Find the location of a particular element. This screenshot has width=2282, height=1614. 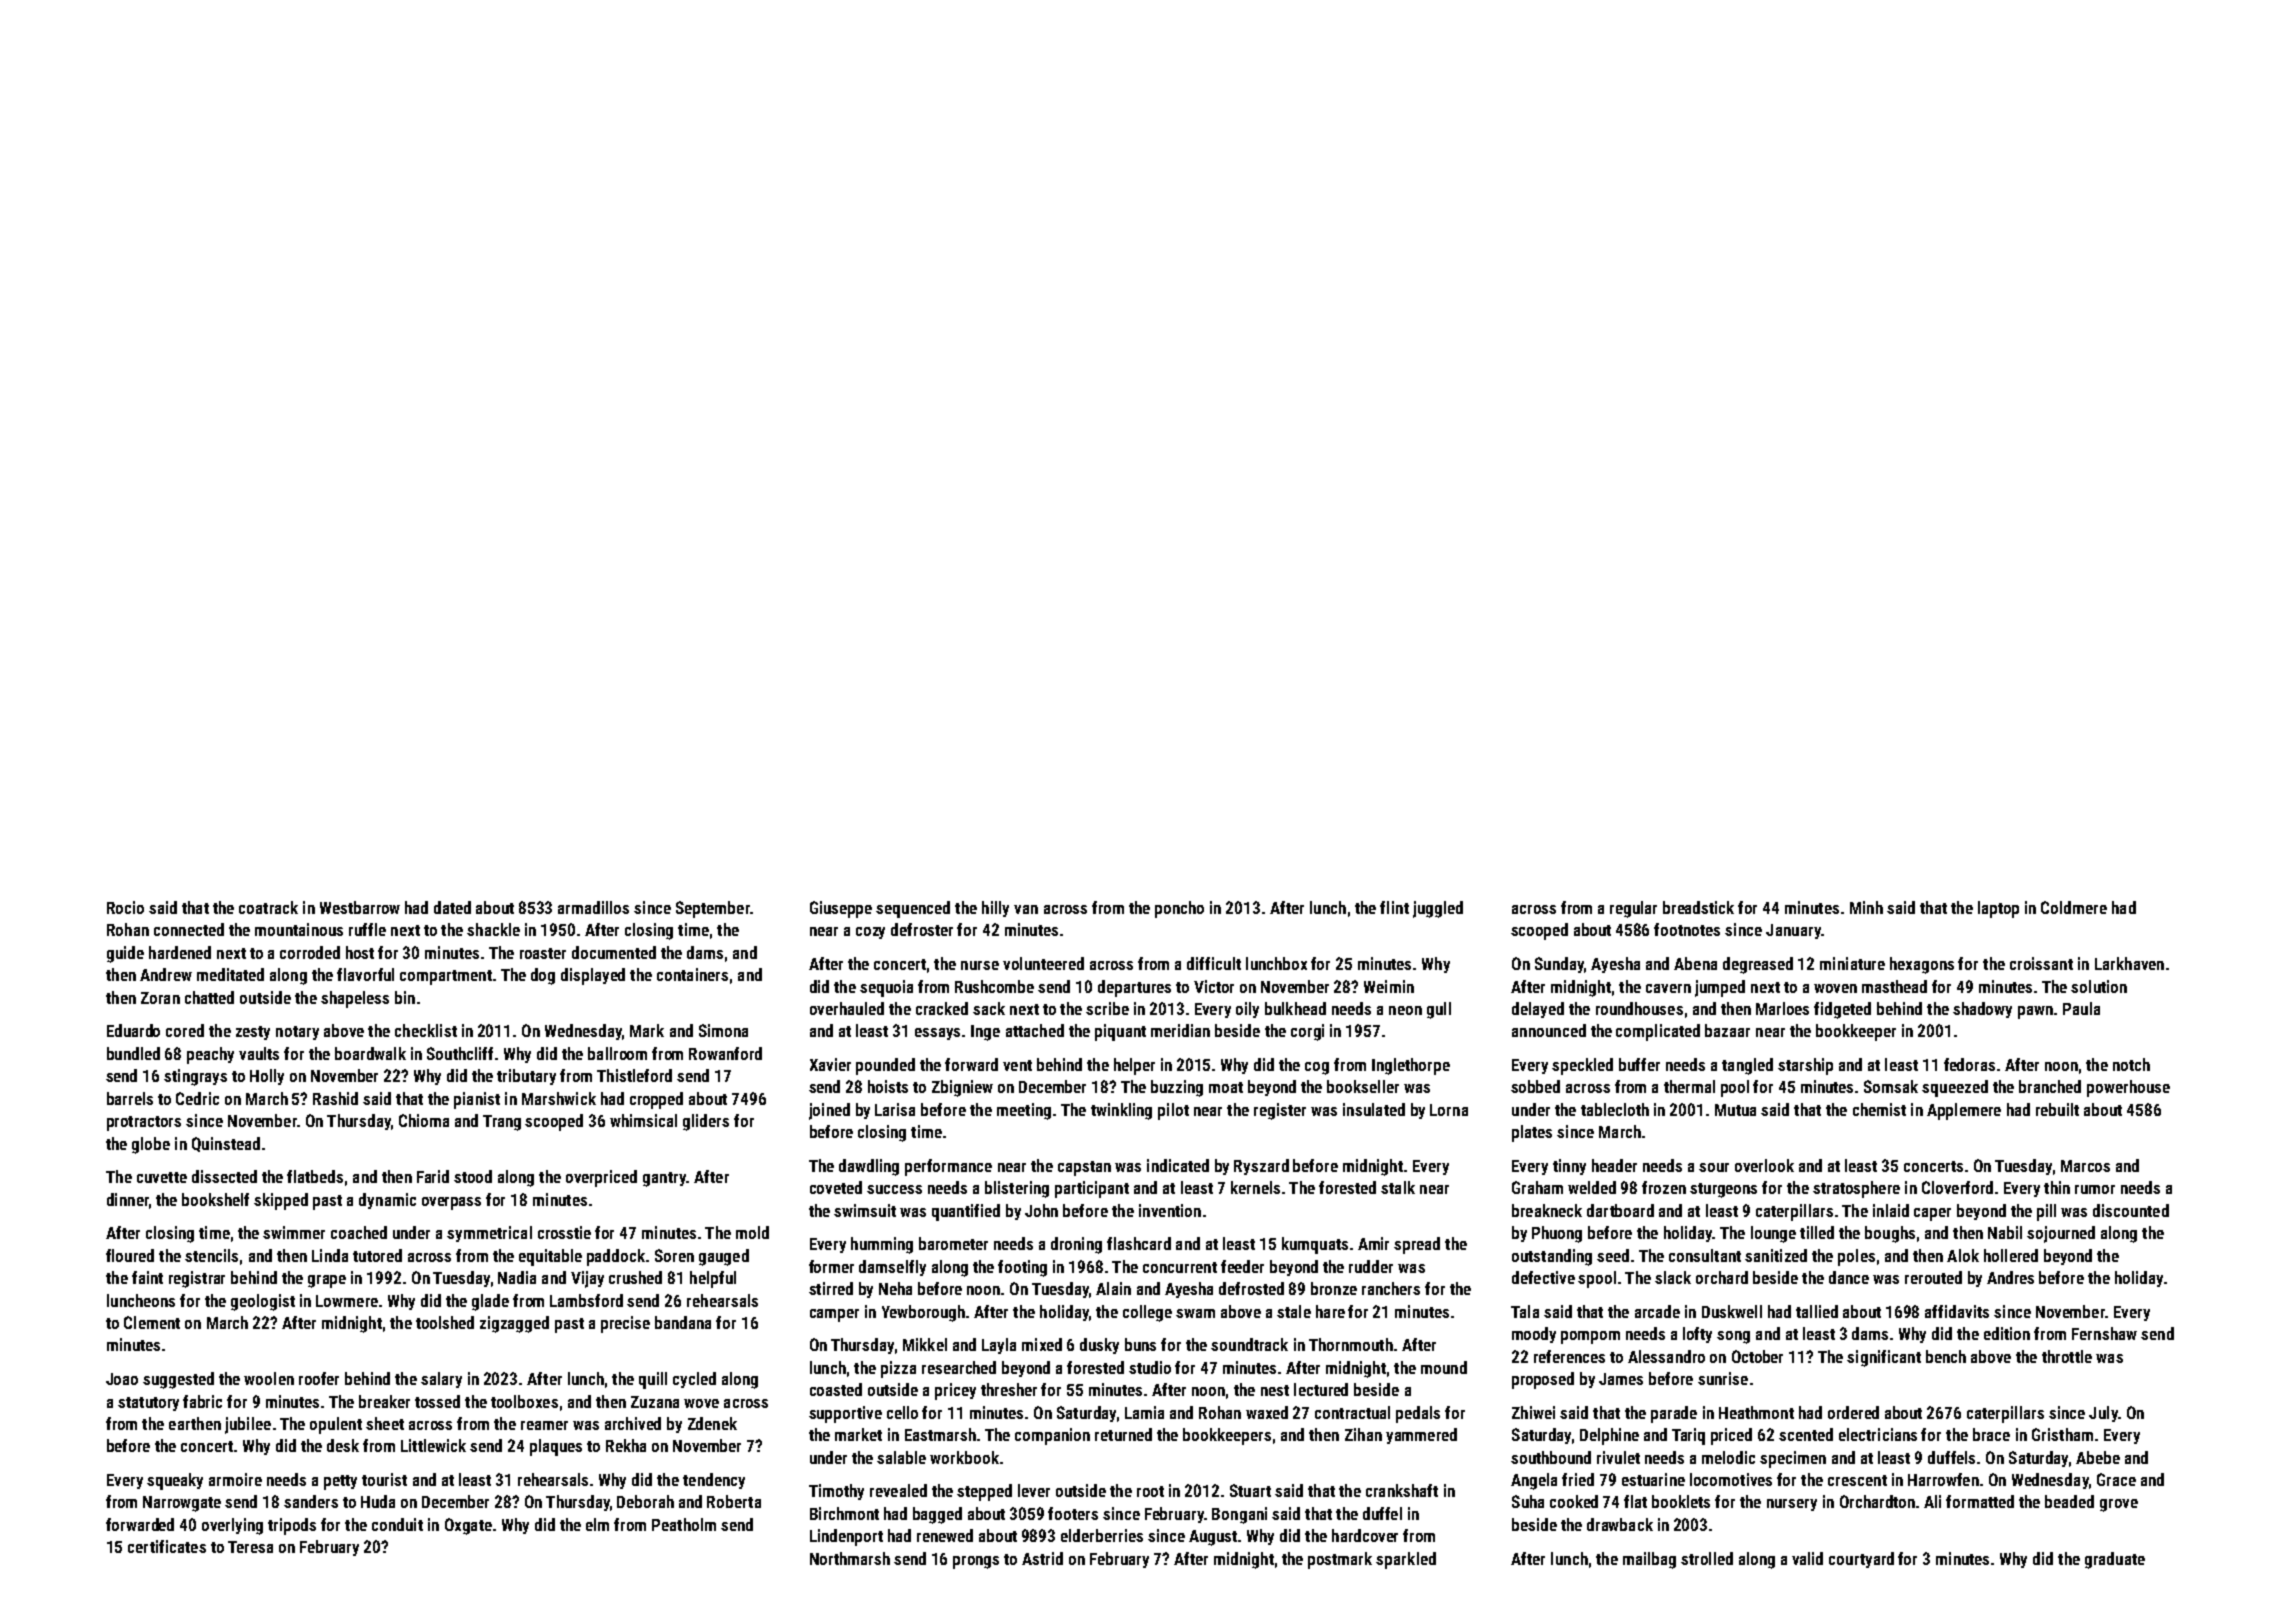

croissant is located at coordinates (2041, 963).
